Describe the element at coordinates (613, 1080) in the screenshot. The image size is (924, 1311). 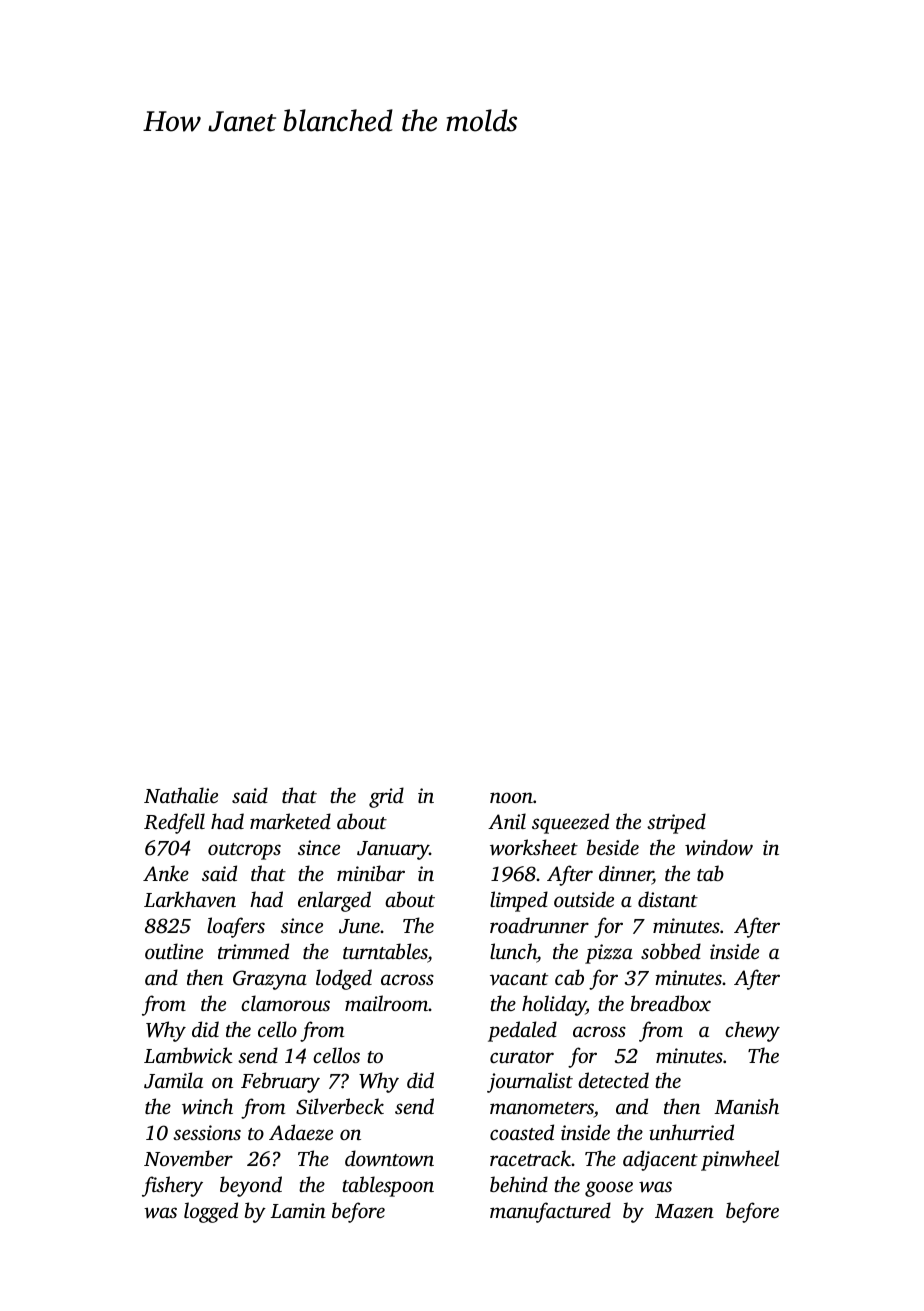
I see `detected` at that location.
